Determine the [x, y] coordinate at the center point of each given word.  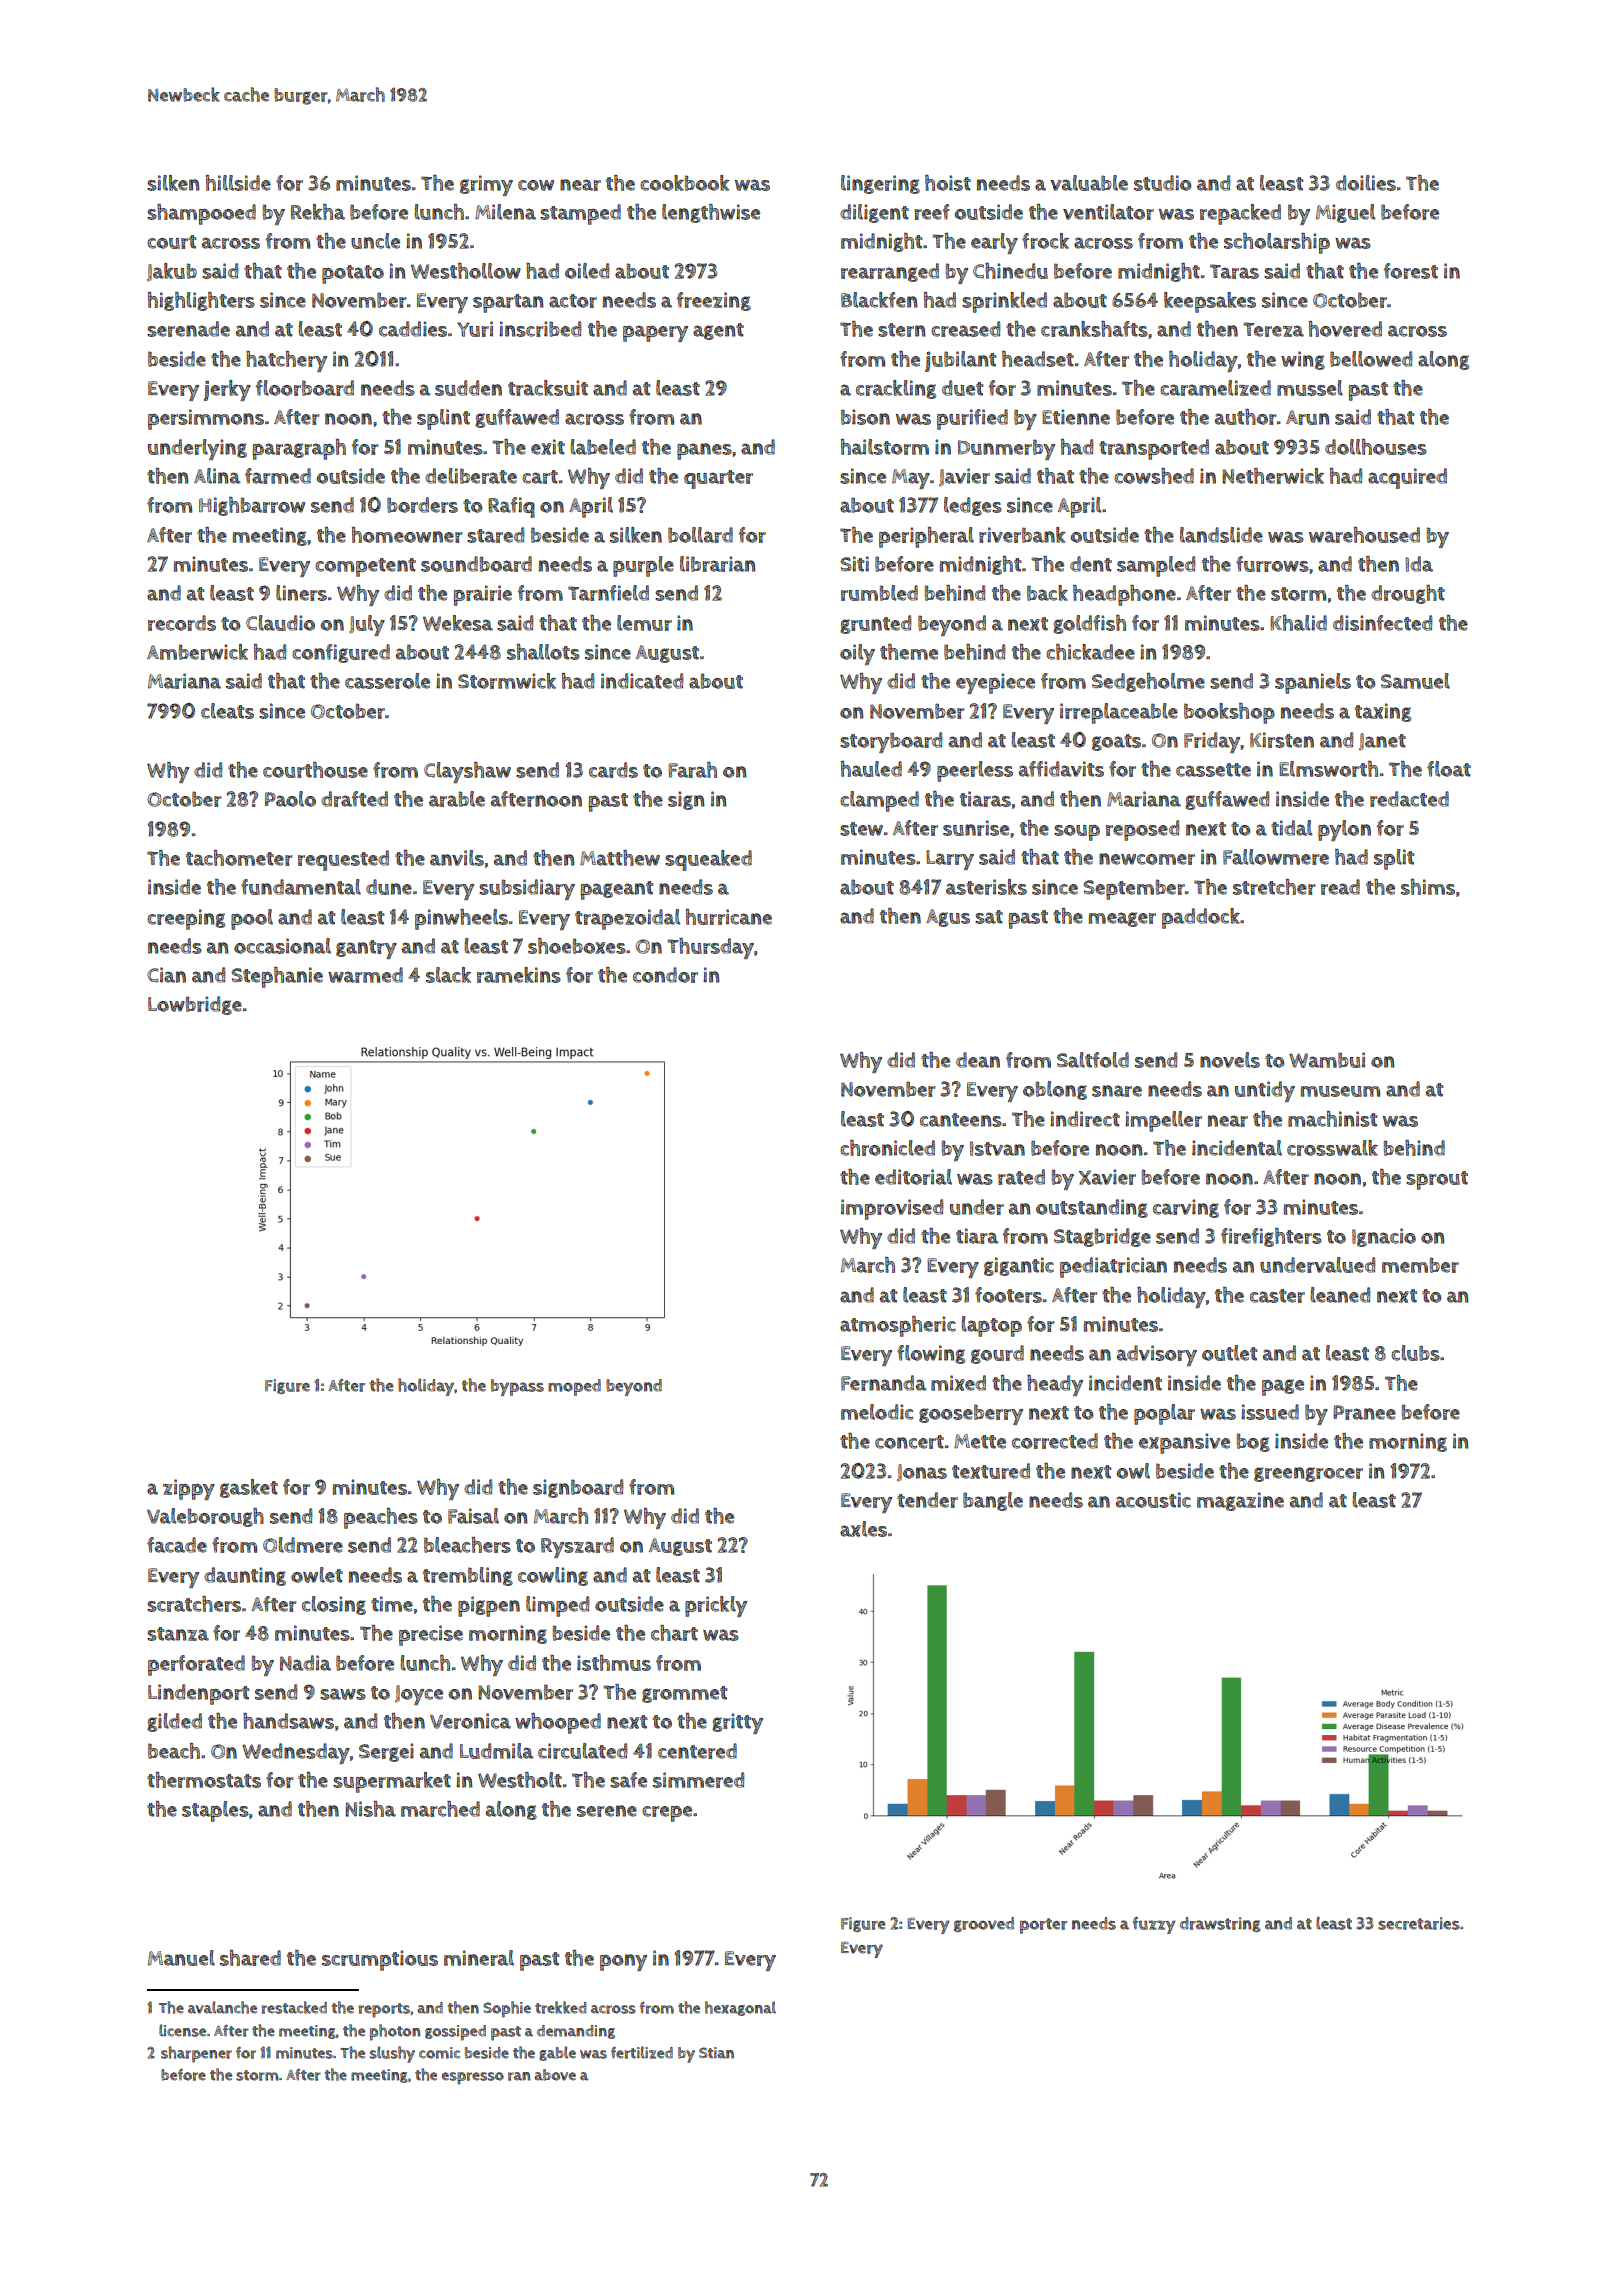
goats [1116, 742]
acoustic [1153, 1500]
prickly [716, 1606]
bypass [517, 1387]
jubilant [961, 361]
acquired [1407, 478]
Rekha [318, 212]
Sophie [507, 2009]
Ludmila [497, 1751]
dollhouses [1376, 447]
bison [865, 417]
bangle [993, 1501]
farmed [278, 476]
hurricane [729, 917]
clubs [1415, 1353]
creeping [186, 919]
